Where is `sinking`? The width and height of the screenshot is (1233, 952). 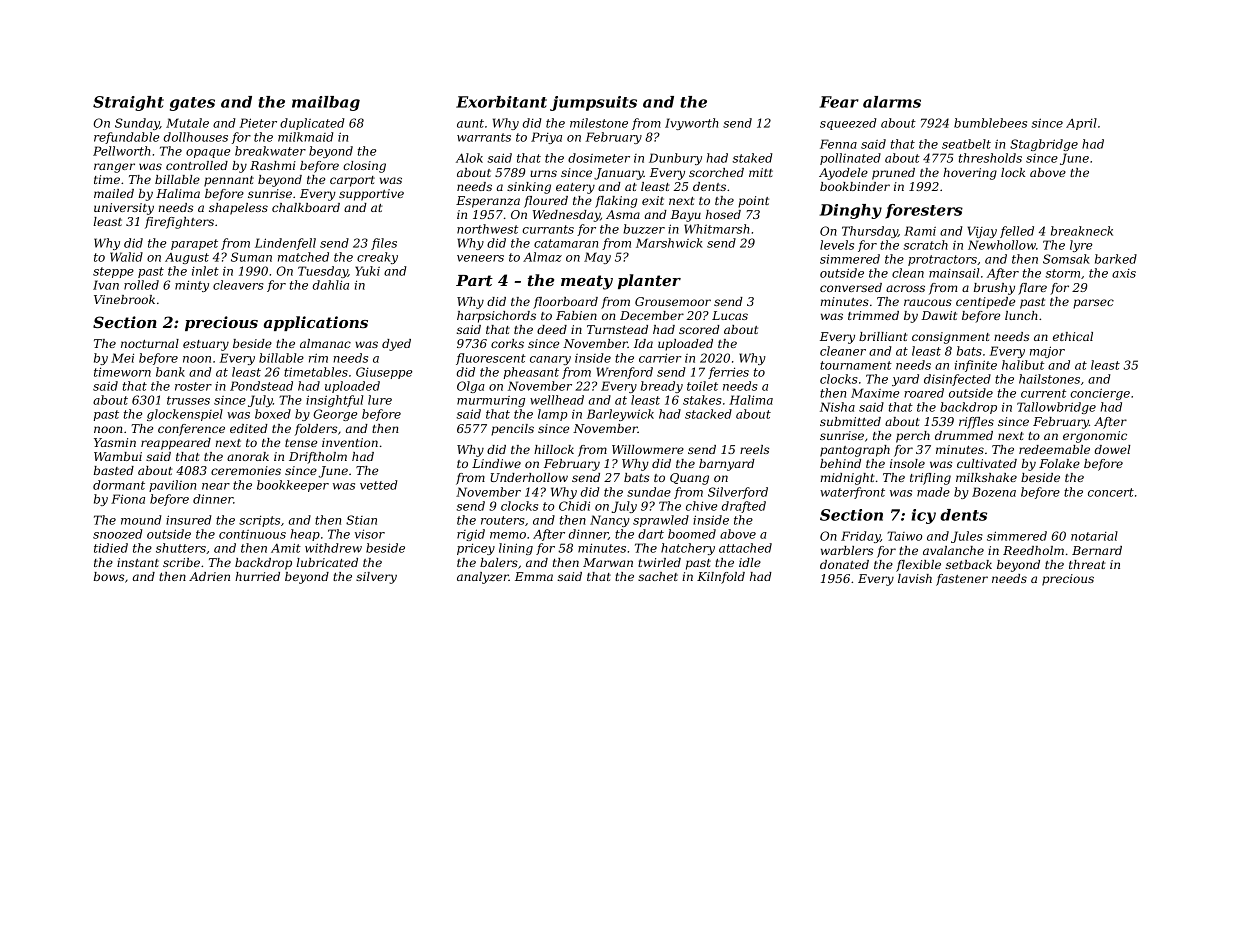
sinking is located at coordinates (529, 188).
